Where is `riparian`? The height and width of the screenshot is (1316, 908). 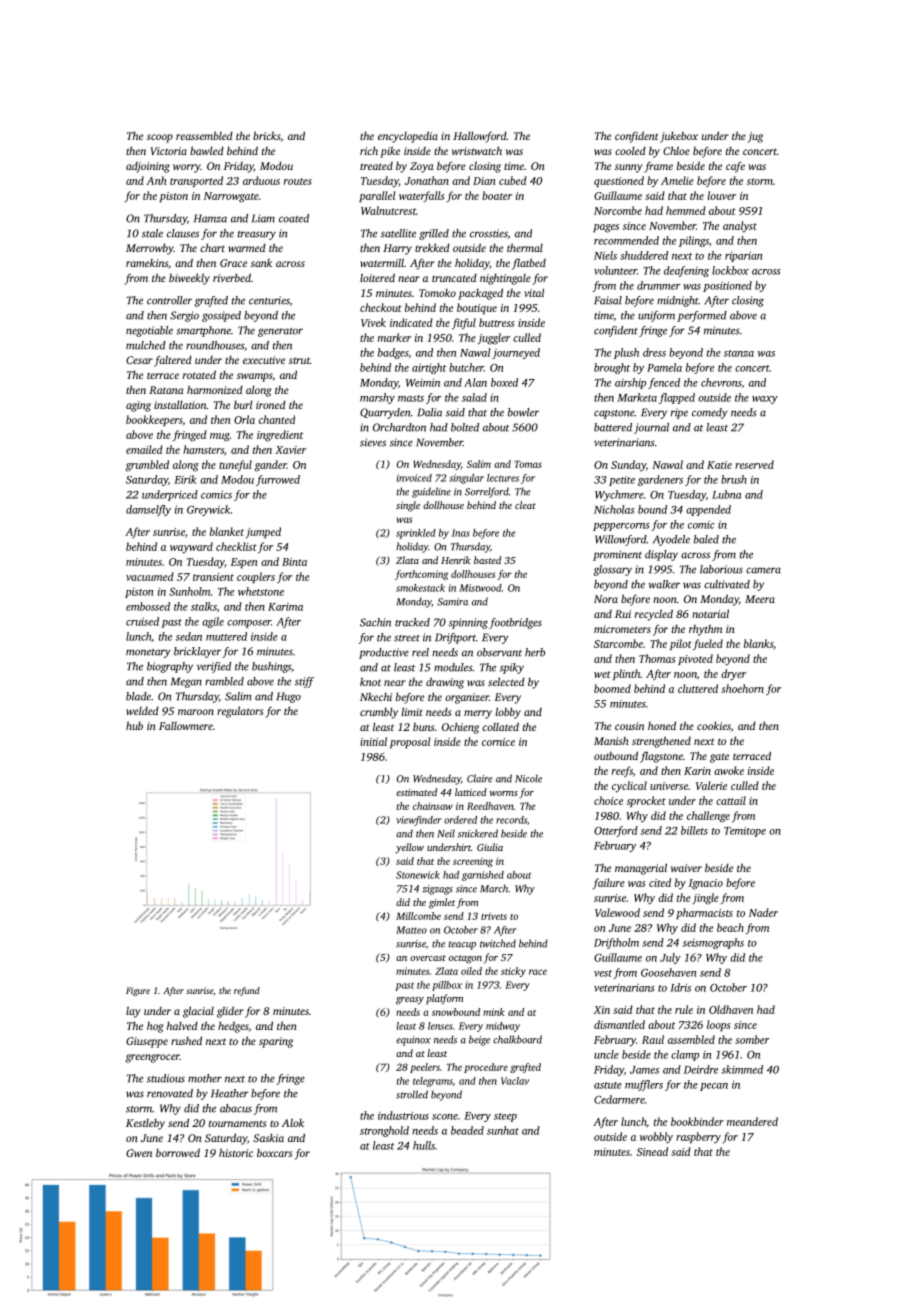
riparian is located at coordinates (744, 256).
